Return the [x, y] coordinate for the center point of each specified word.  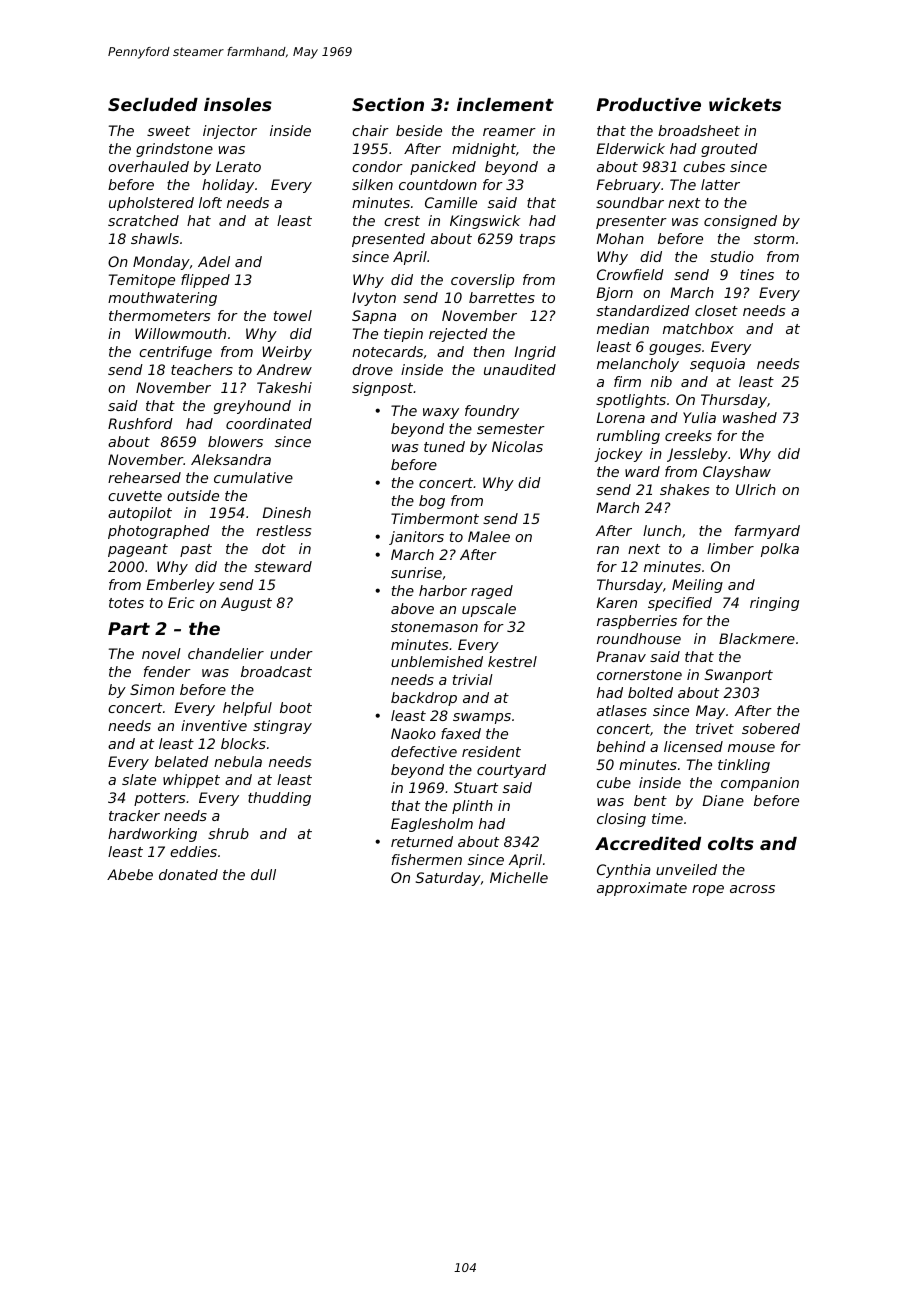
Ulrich [756, 489]
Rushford [140, 423]
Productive [648, 104]
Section [388, 104]
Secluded [153, 104]
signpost [382, 389]
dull [263, 874]
